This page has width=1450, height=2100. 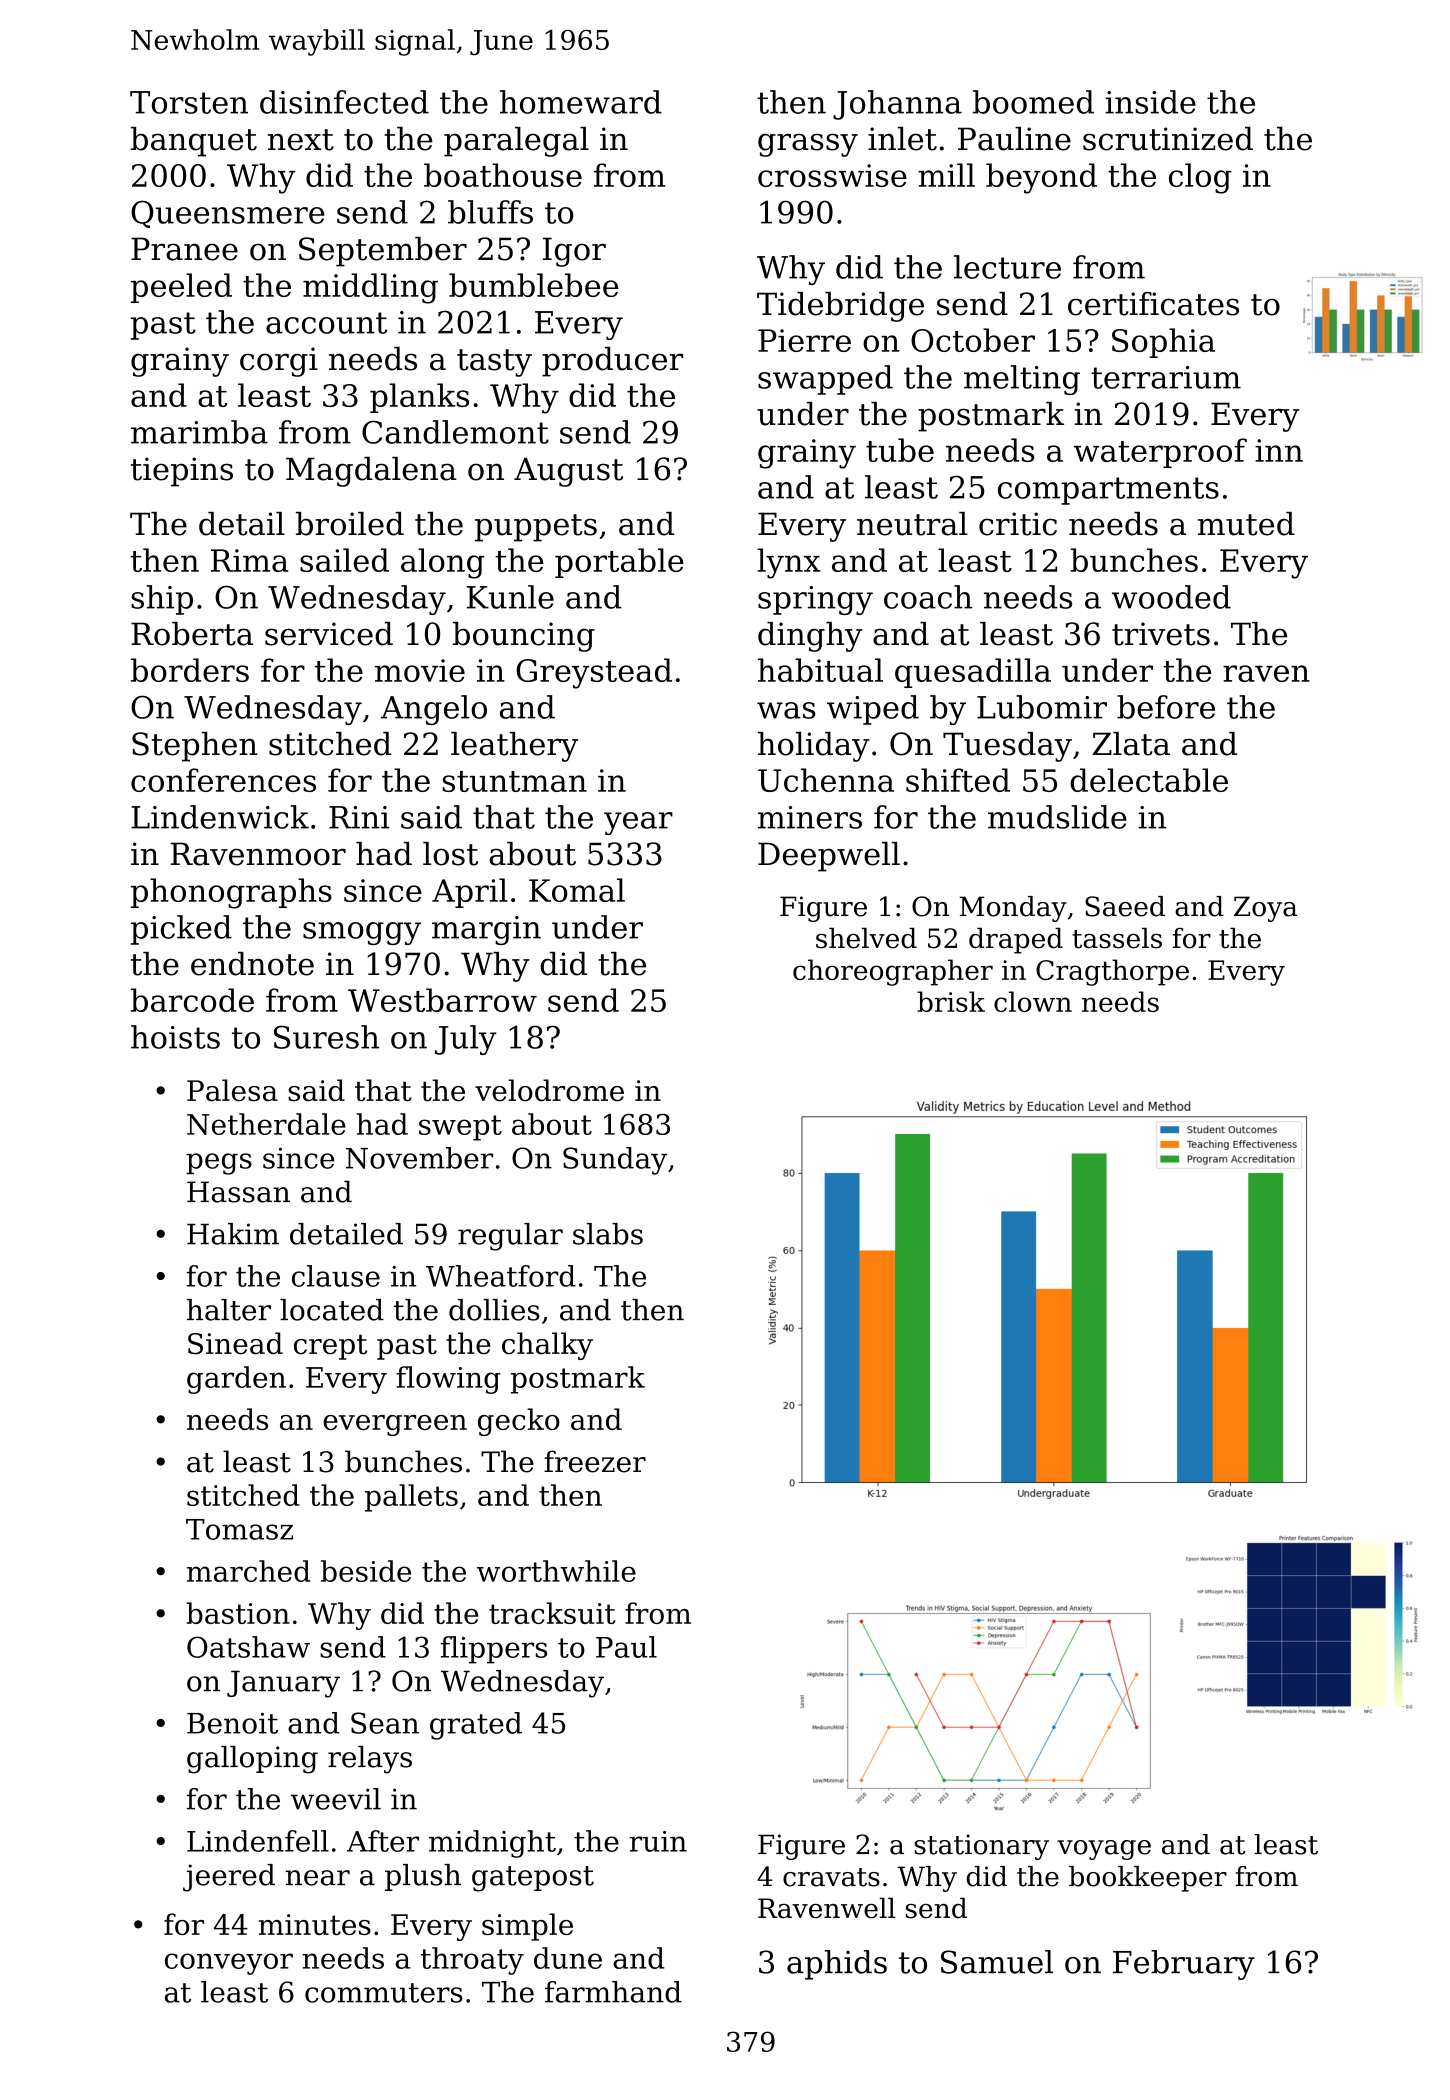 What do you see at coordinates (1161, 634) in the page?
I see `trivets` at bounding box center [1161, 634].
